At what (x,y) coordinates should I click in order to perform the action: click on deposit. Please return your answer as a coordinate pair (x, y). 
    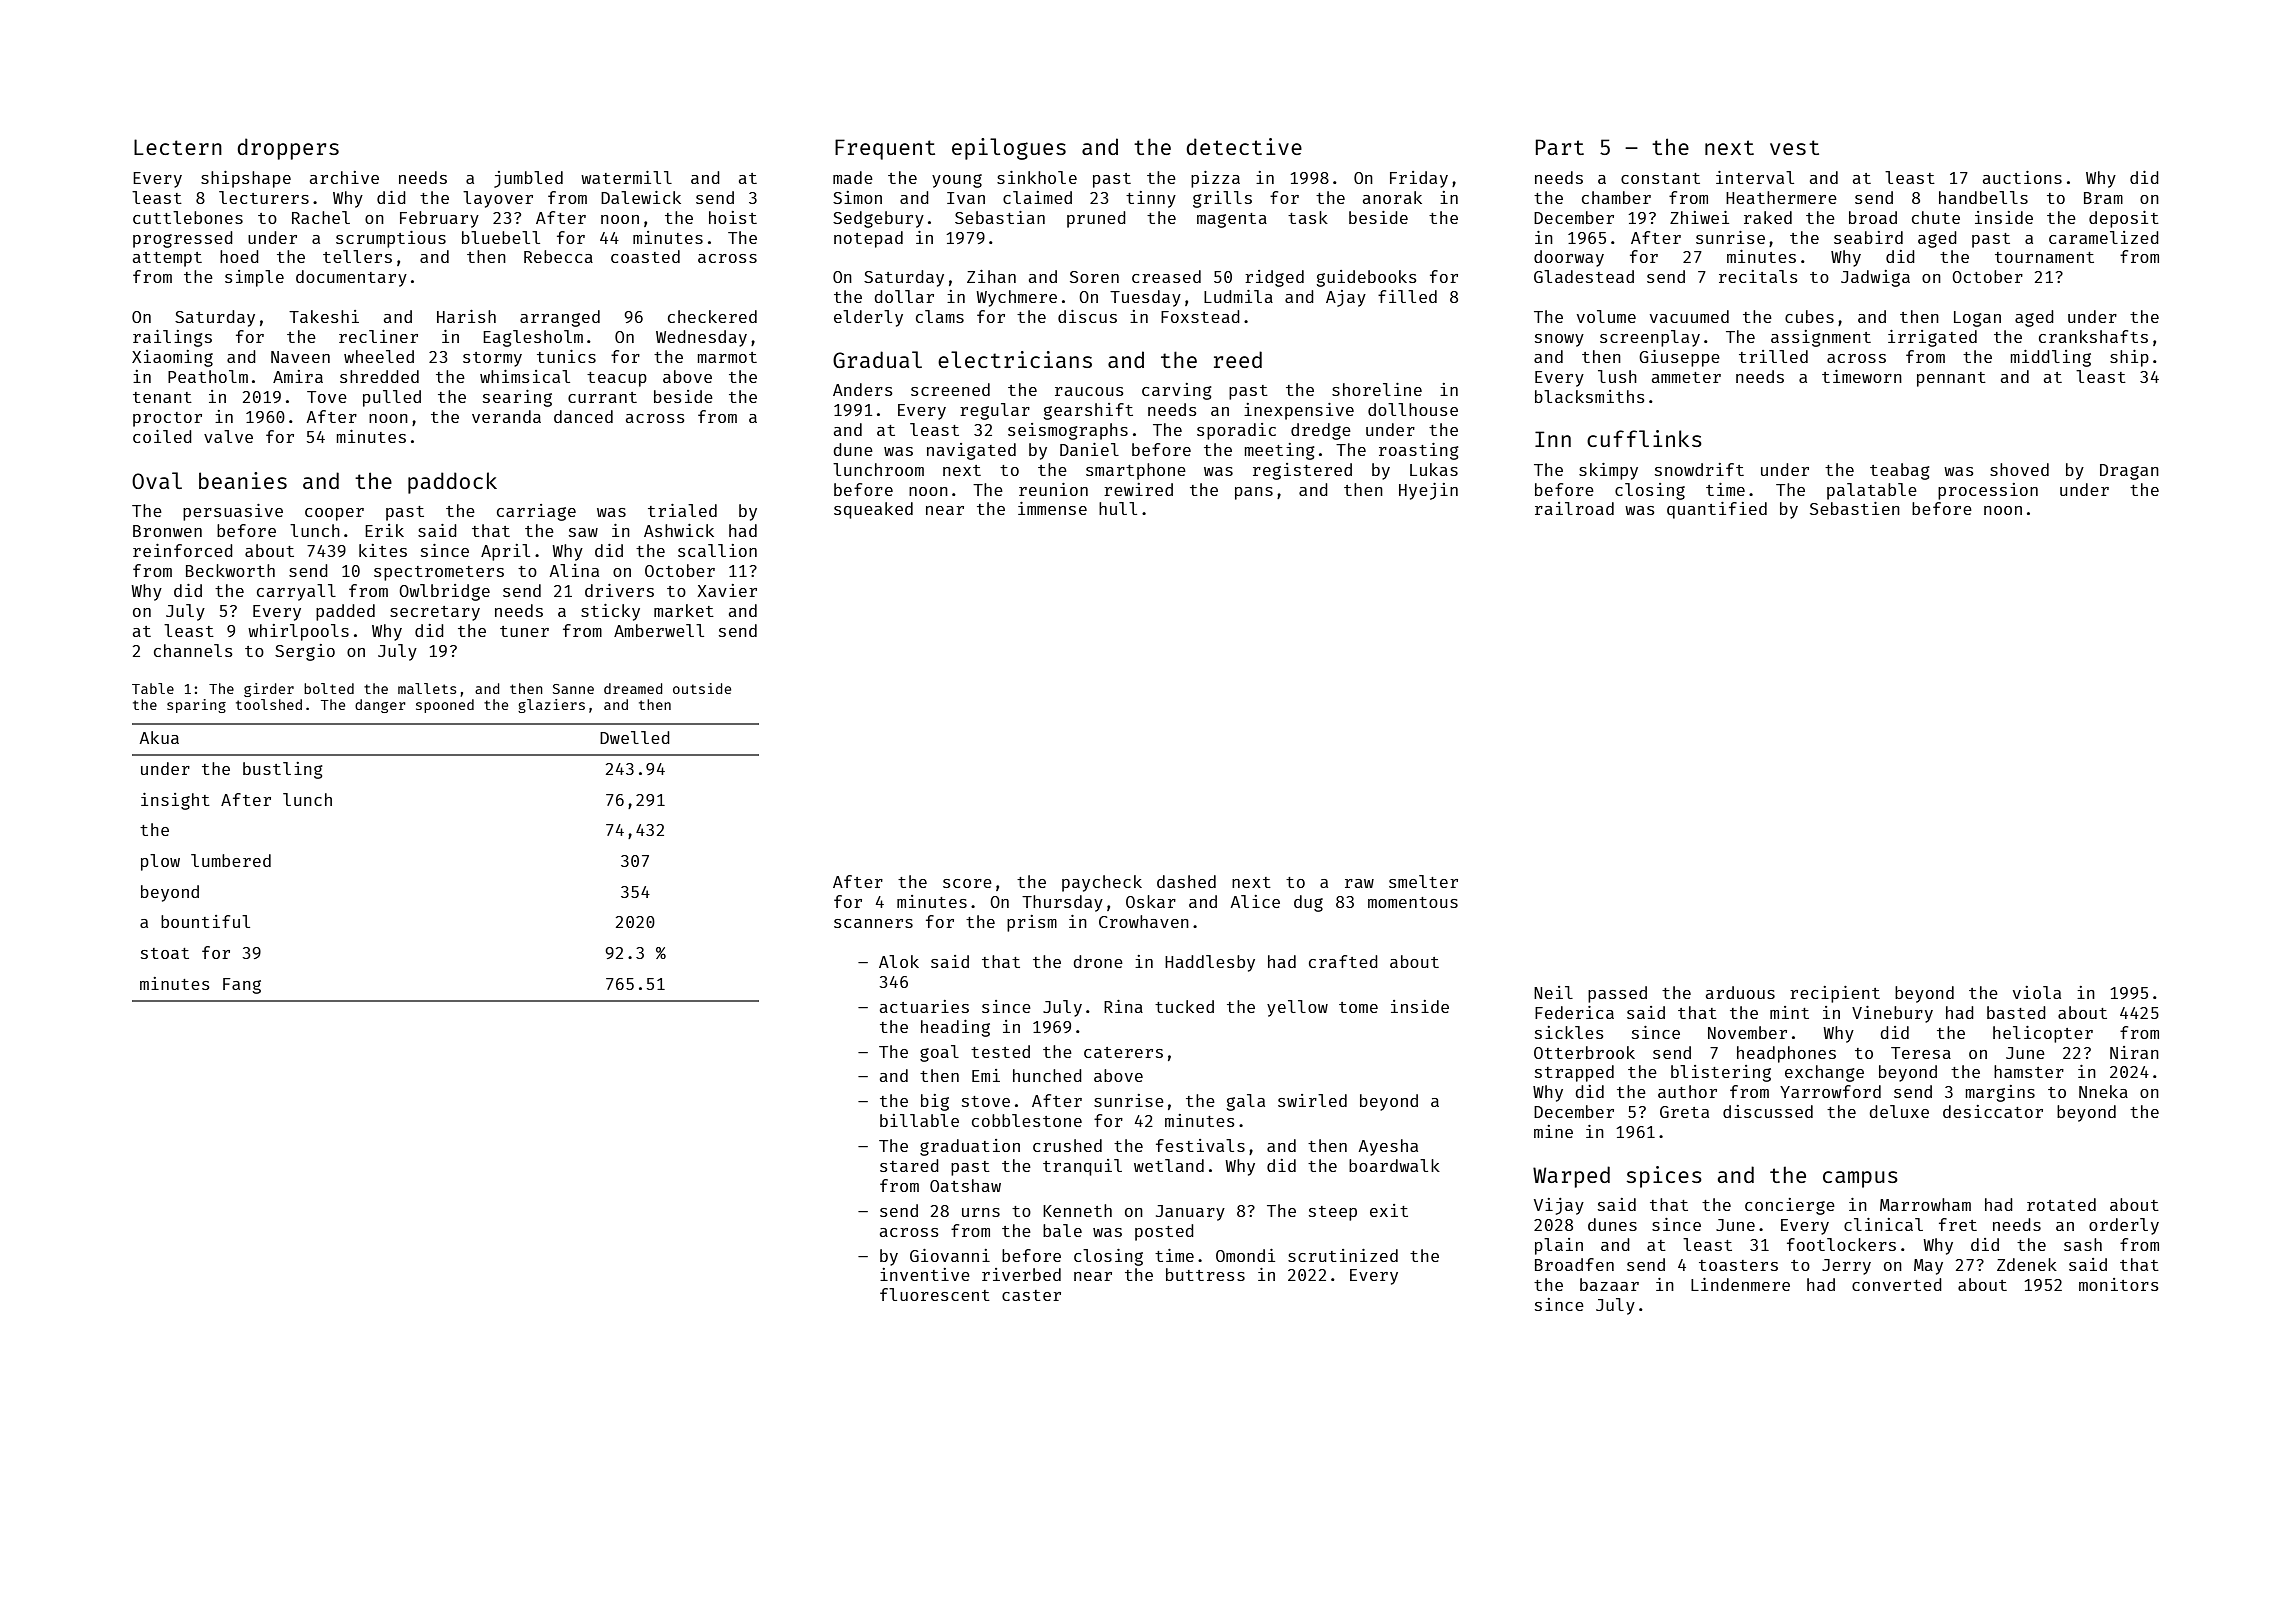
    Looking at the image, I should click on (2124, 219).
